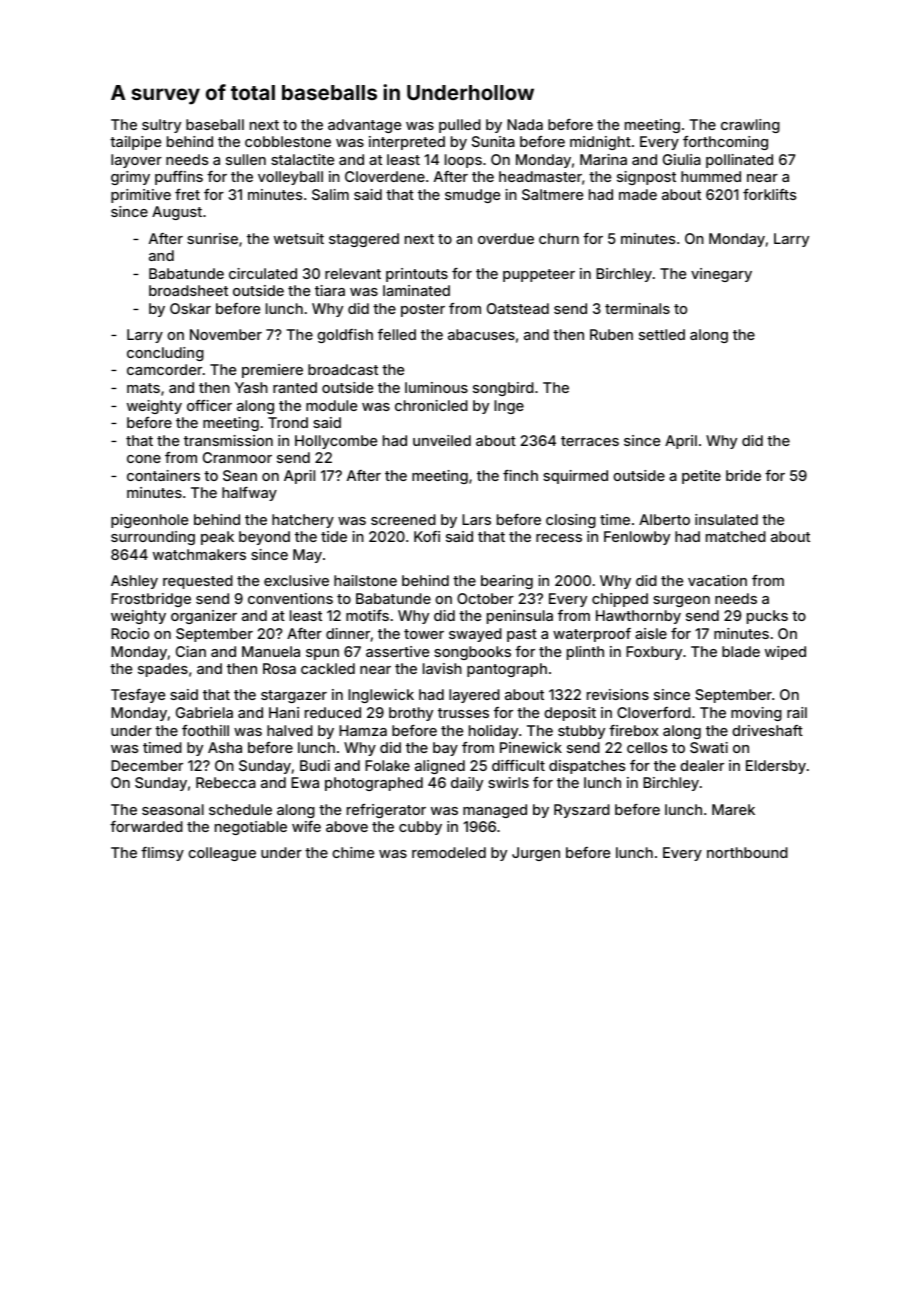  Describe the element at coordinates (750, 126) in the screenshot. I see `crawling` at that location.
